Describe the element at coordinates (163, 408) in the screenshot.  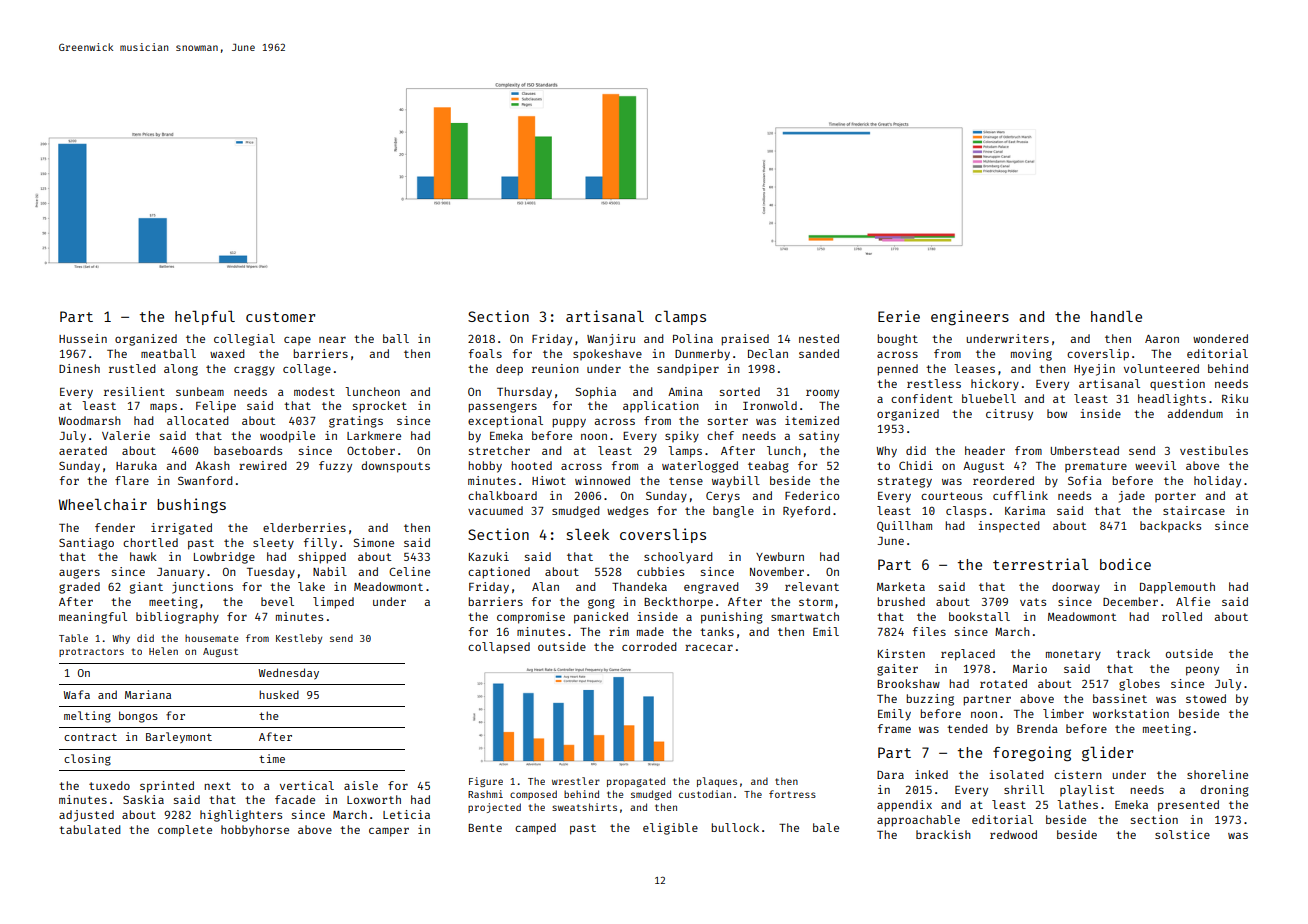
I see `maps` at that location.
